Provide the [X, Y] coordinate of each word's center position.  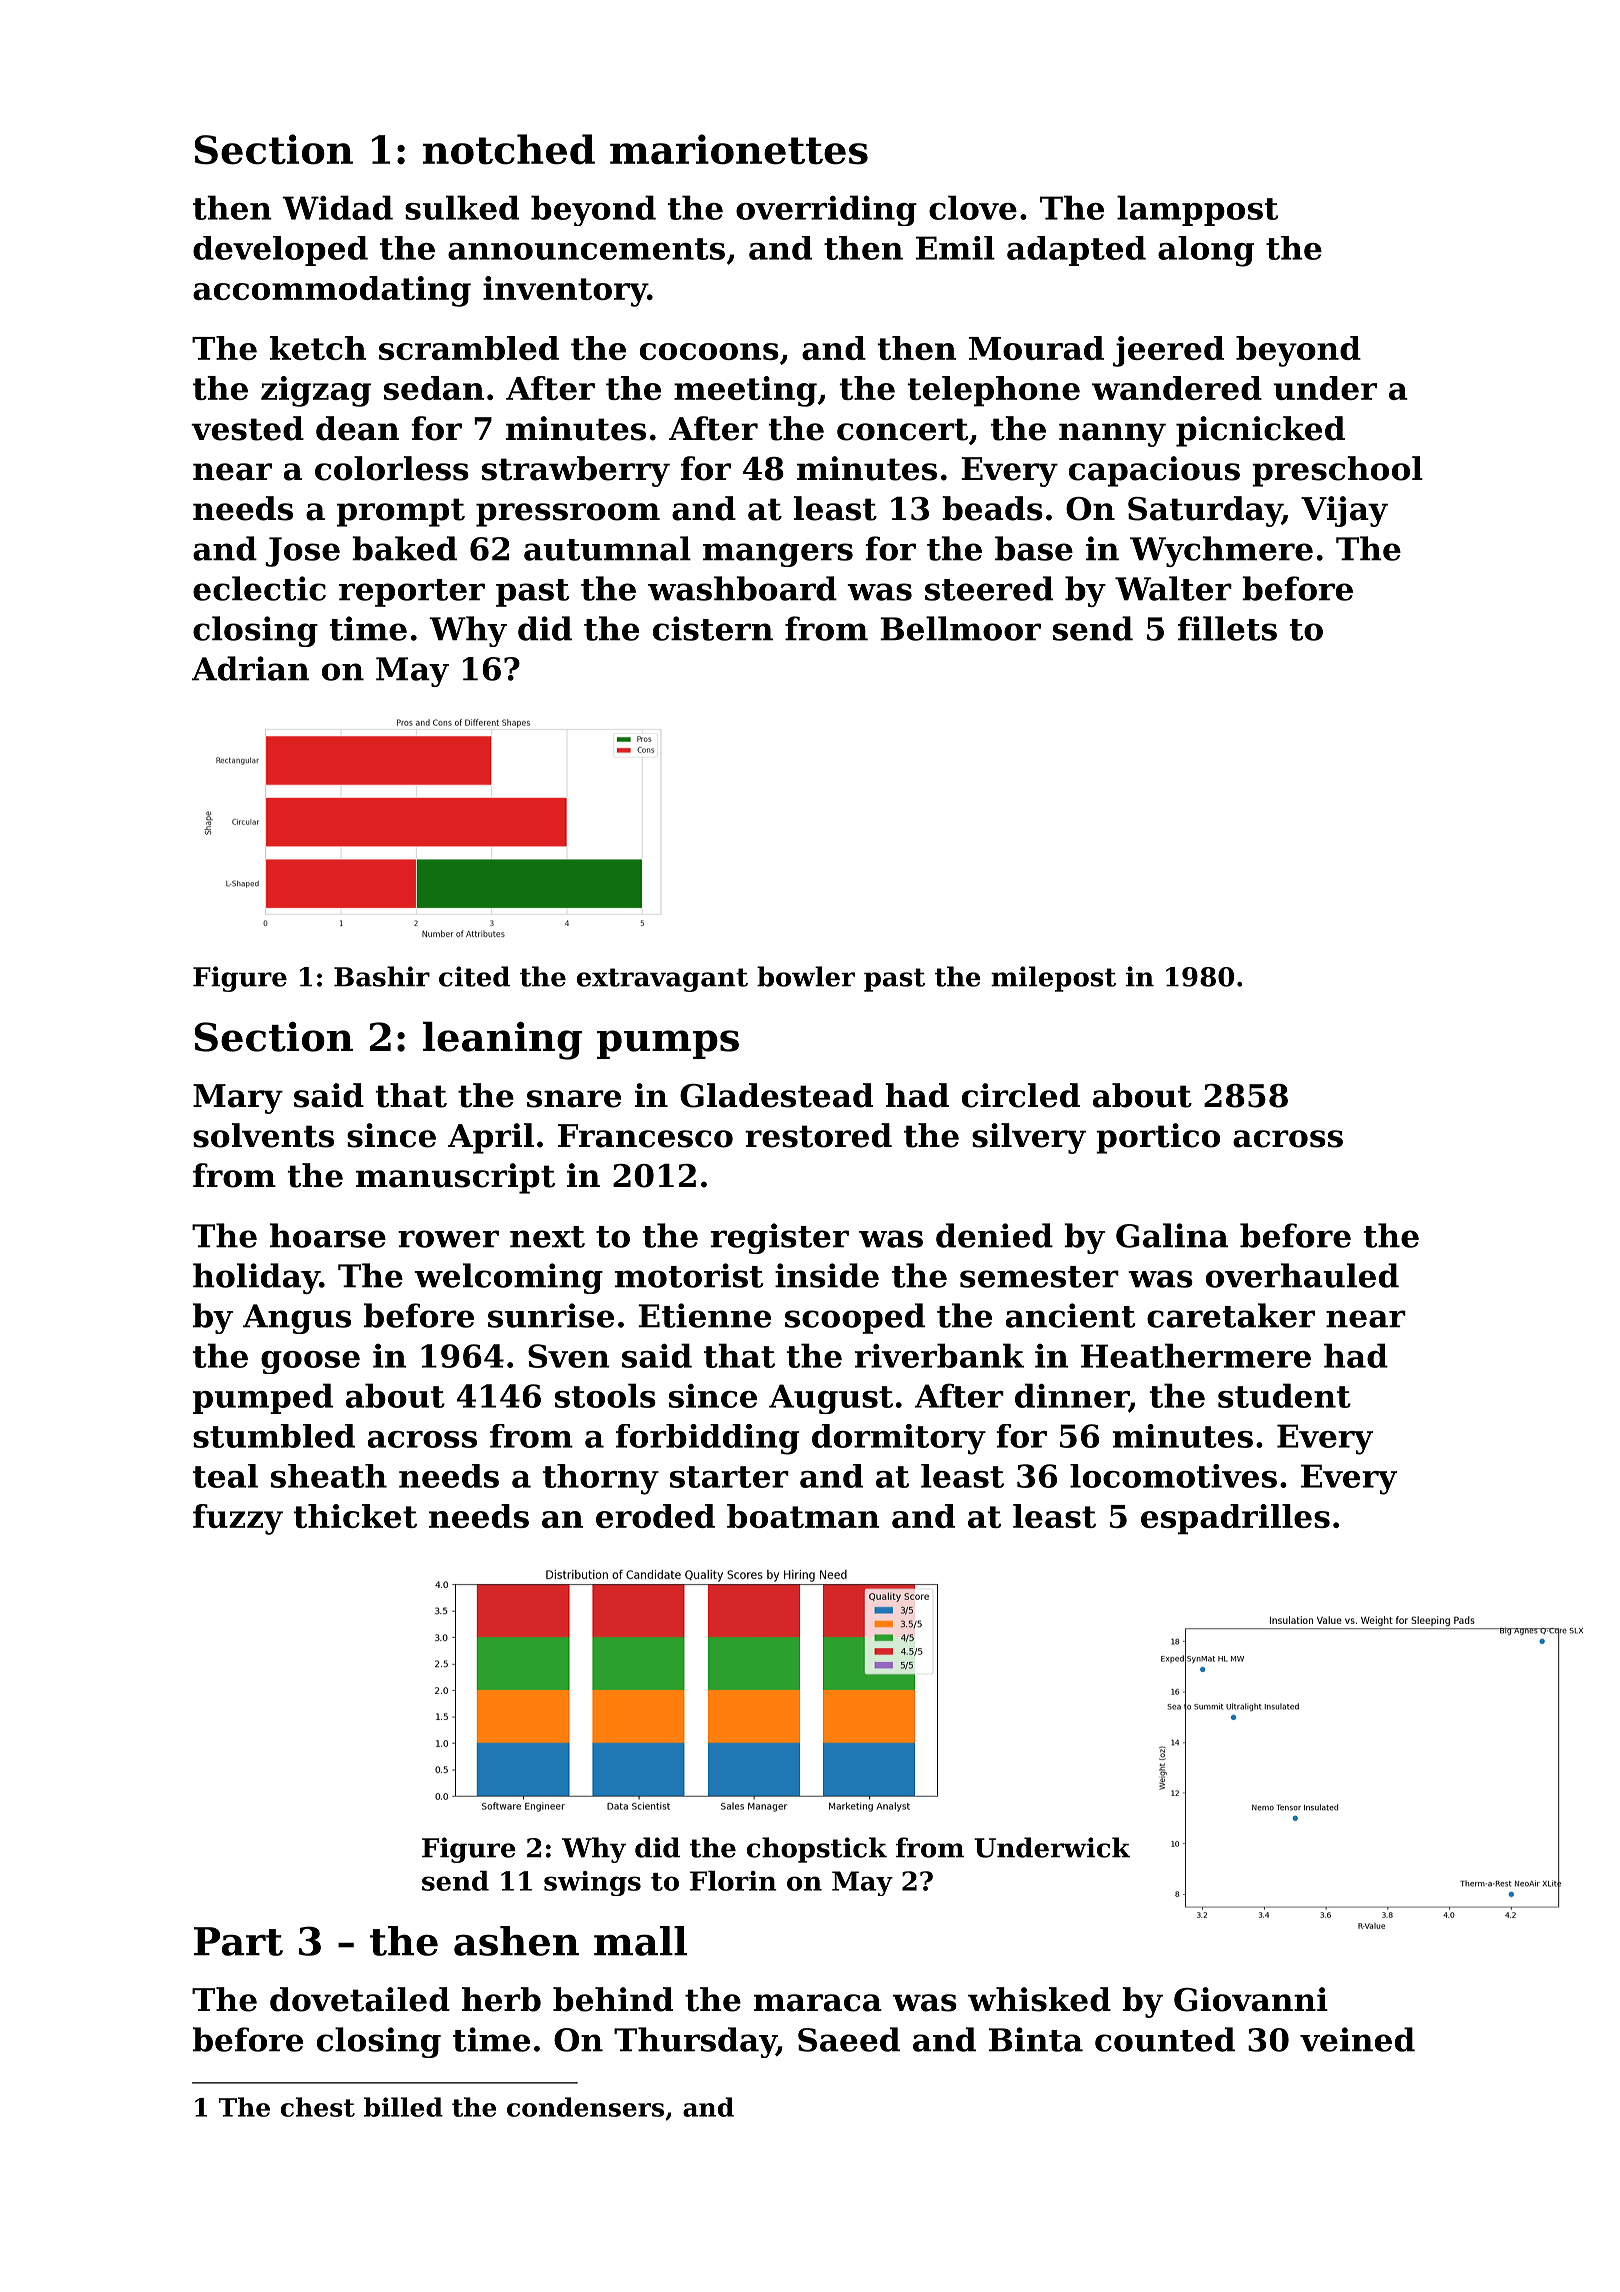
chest [318, 2107]
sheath [329, 1476]
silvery [1029, 1138]
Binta [1036, 2039]
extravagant [662, 980]
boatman [803, 1516]
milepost [1053, 979]
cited [474, 976]
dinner [1072, 1396]
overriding [826, 210]
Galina [1172, 1235]
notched [509, 149]
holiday [256, 1278]
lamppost [1197, 210]
